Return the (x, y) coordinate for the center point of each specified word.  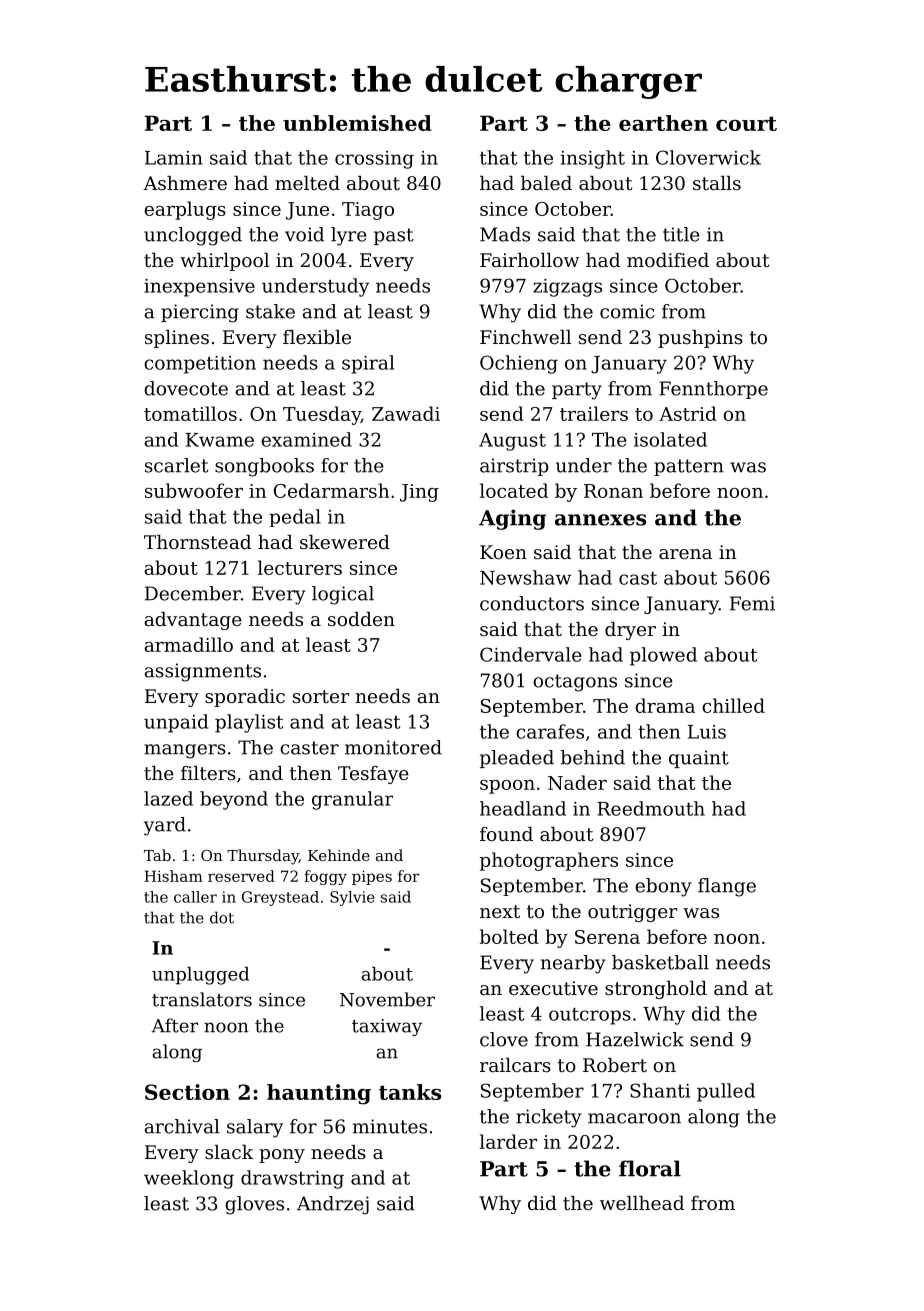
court (746, 123)
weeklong (189, 1179)
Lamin (174, 158)
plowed (663, 656)
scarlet (177, 465)
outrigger (632, 913)
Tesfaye (373, 775)
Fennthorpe (713, 390)
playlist (249, 723)
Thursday (263, 857)
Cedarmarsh (331, 490)
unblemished (357, 123)
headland (523, 808)
